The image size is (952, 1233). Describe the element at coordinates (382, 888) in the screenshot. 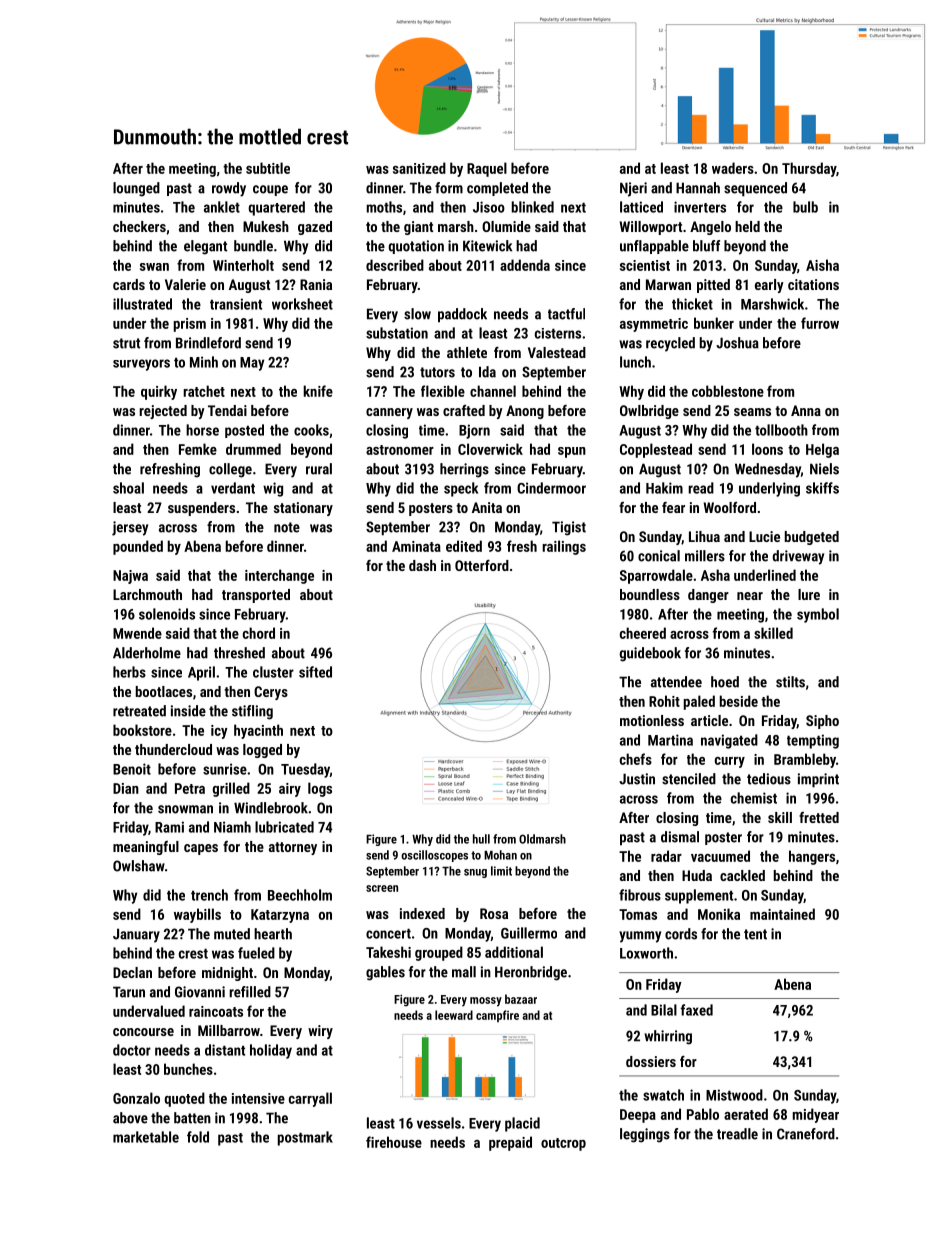

I see `screen` at that location.
